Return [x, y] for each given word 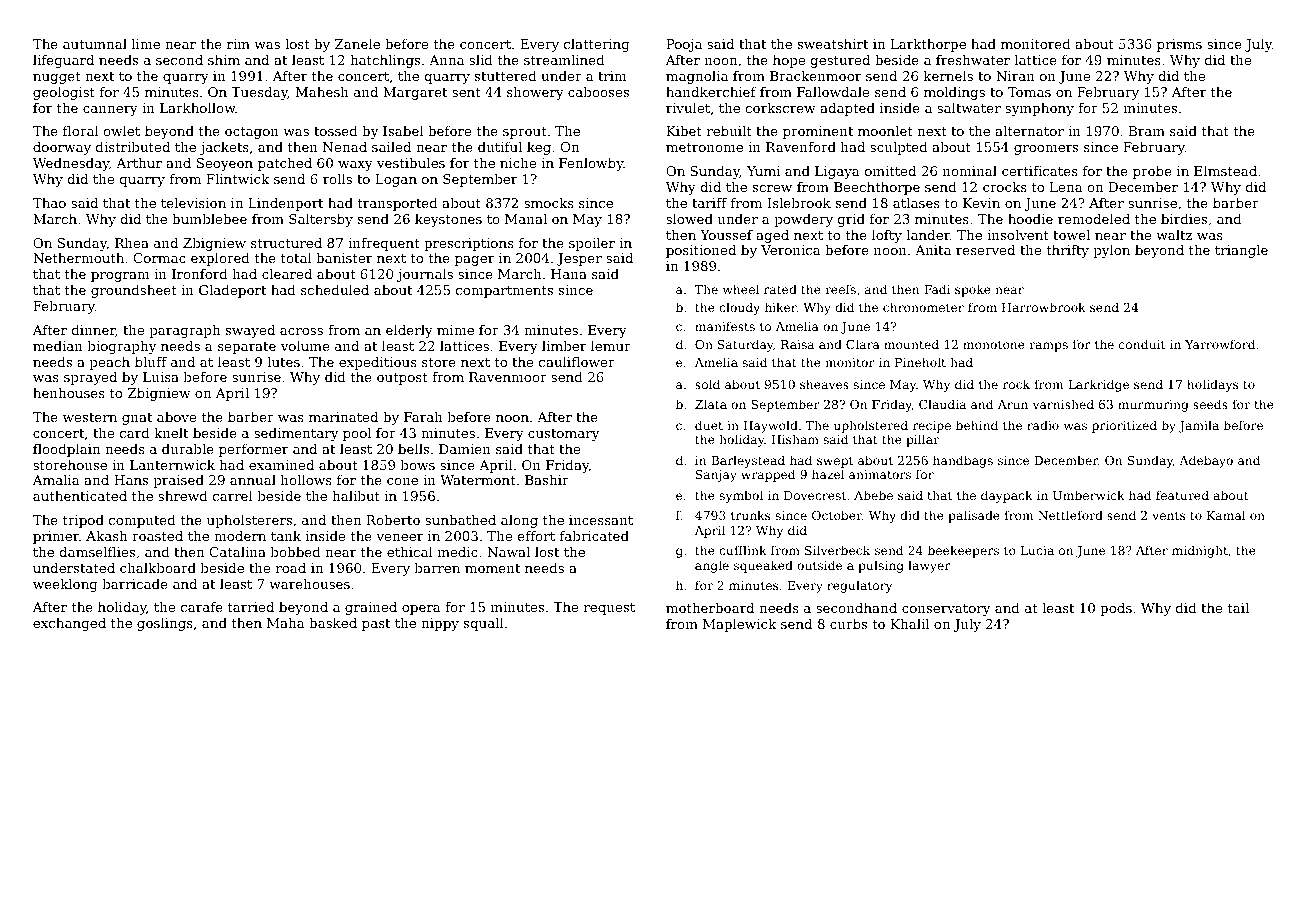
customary [563, 435]
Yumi [763, 171]
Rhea [132, 243]
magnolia [697, 77]
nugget [57, 78]
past [376, 625]
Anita [933, 250]
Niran [1015, 76]
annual [253, 480]
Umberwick [1089, 495]
